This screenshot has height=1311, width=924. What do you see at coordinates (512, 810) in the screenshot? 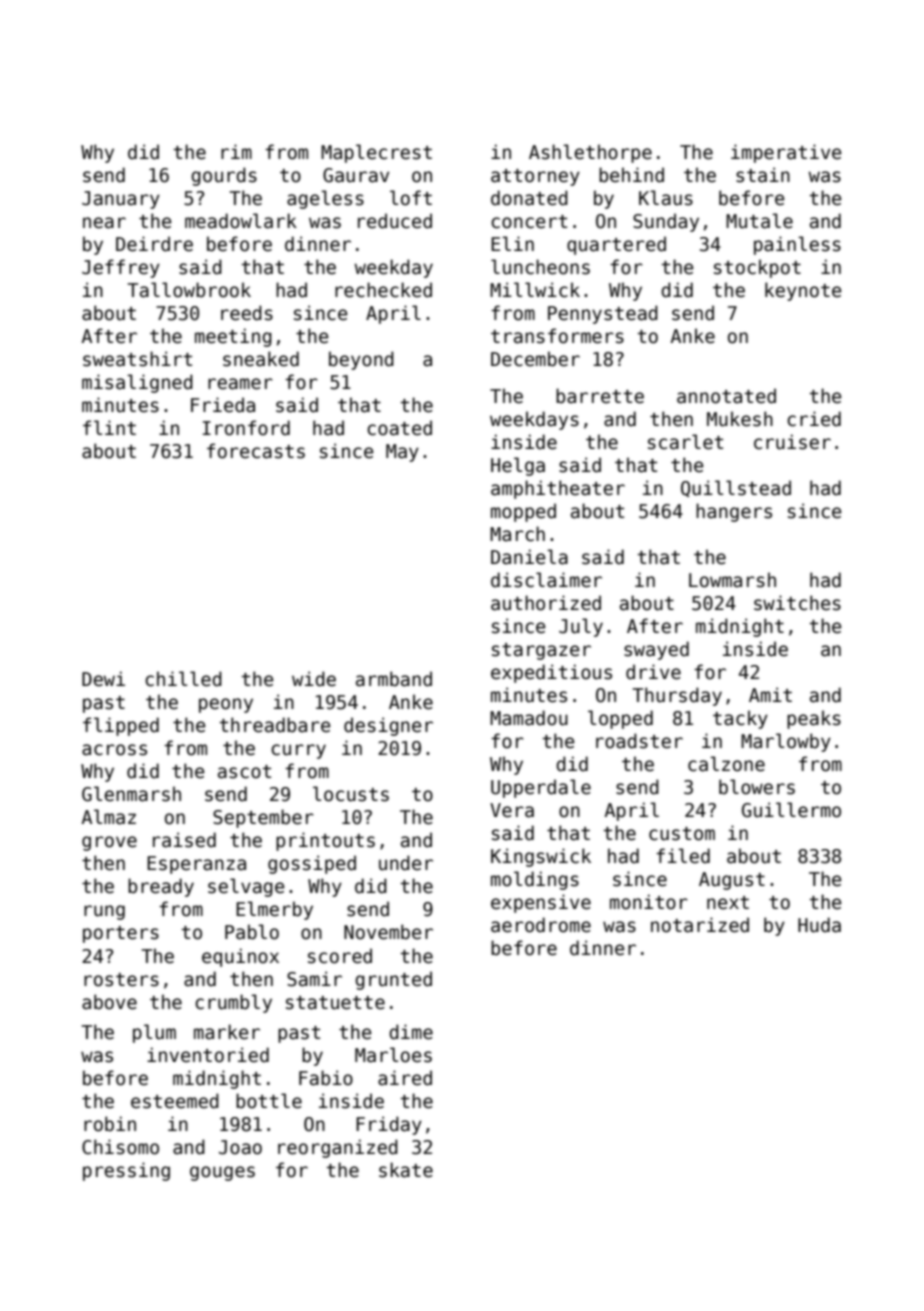
I see `Vera` at bounding box center [512, 810].
